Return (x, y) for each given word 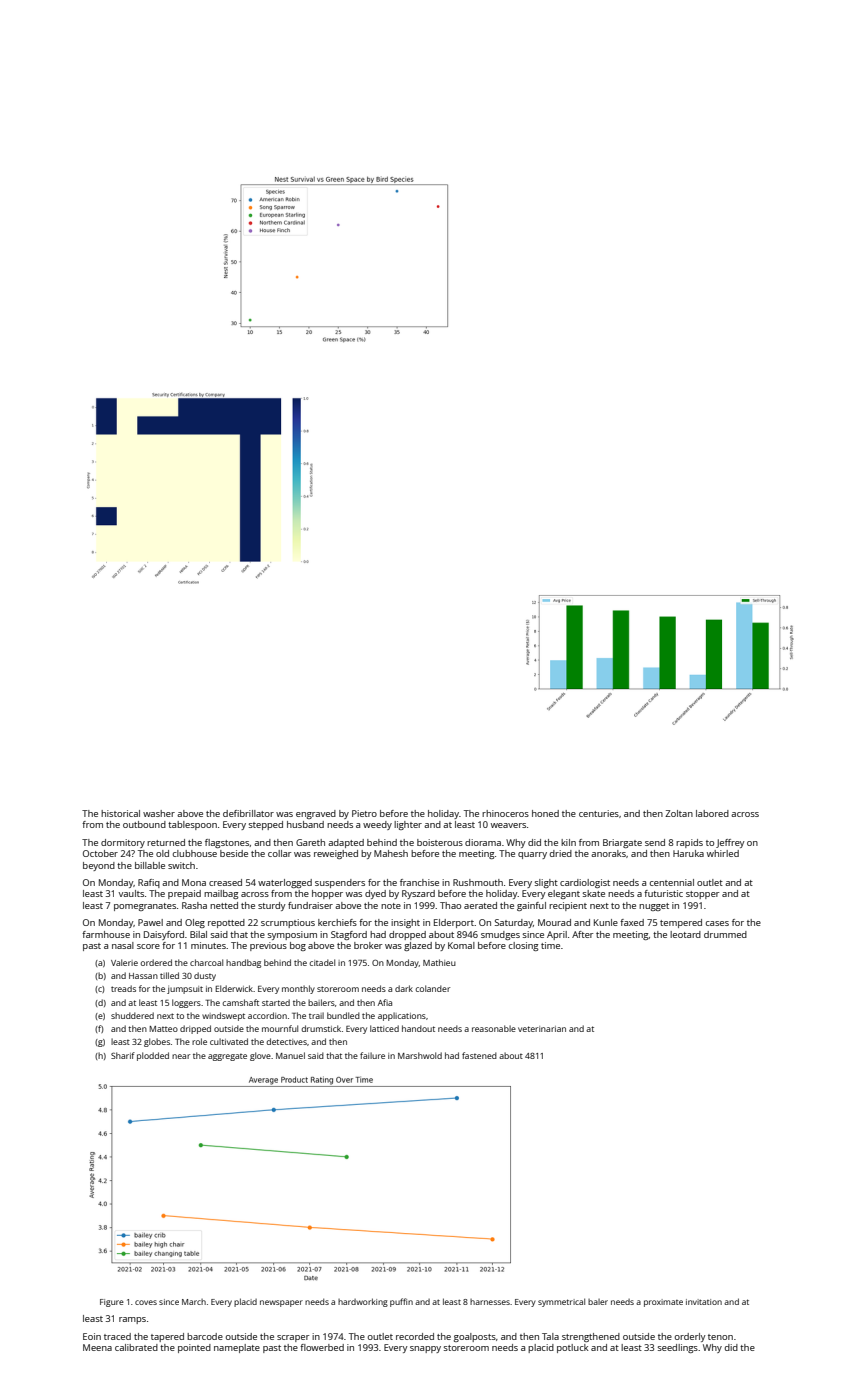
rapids (689, 843)
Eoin (92, 1336)
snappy (425, 1349)
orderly (690, 1337)
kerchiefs (337, 922)
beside (234, 853)
